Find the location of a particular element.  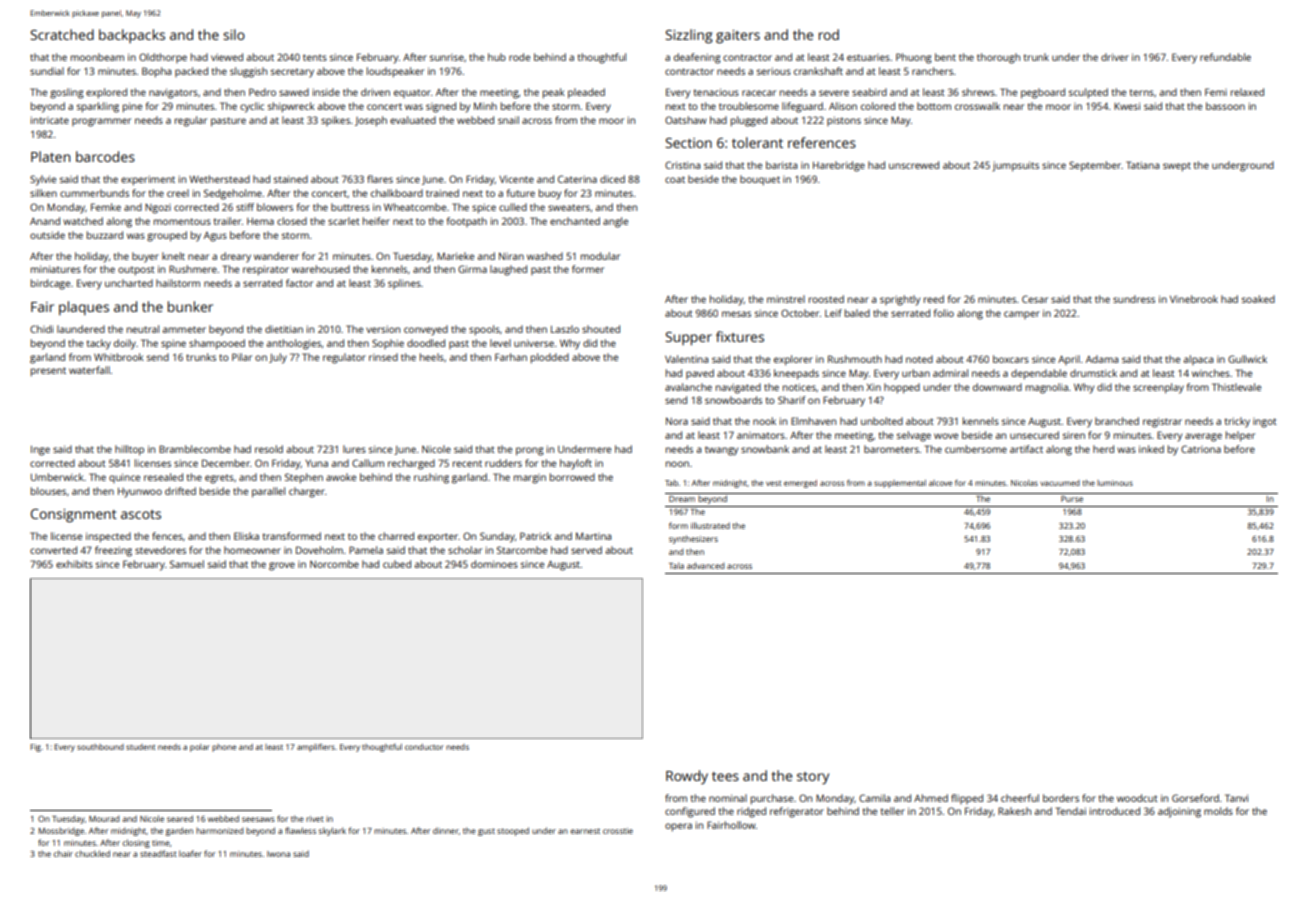

swept is located at coordinates (1177, 167).
